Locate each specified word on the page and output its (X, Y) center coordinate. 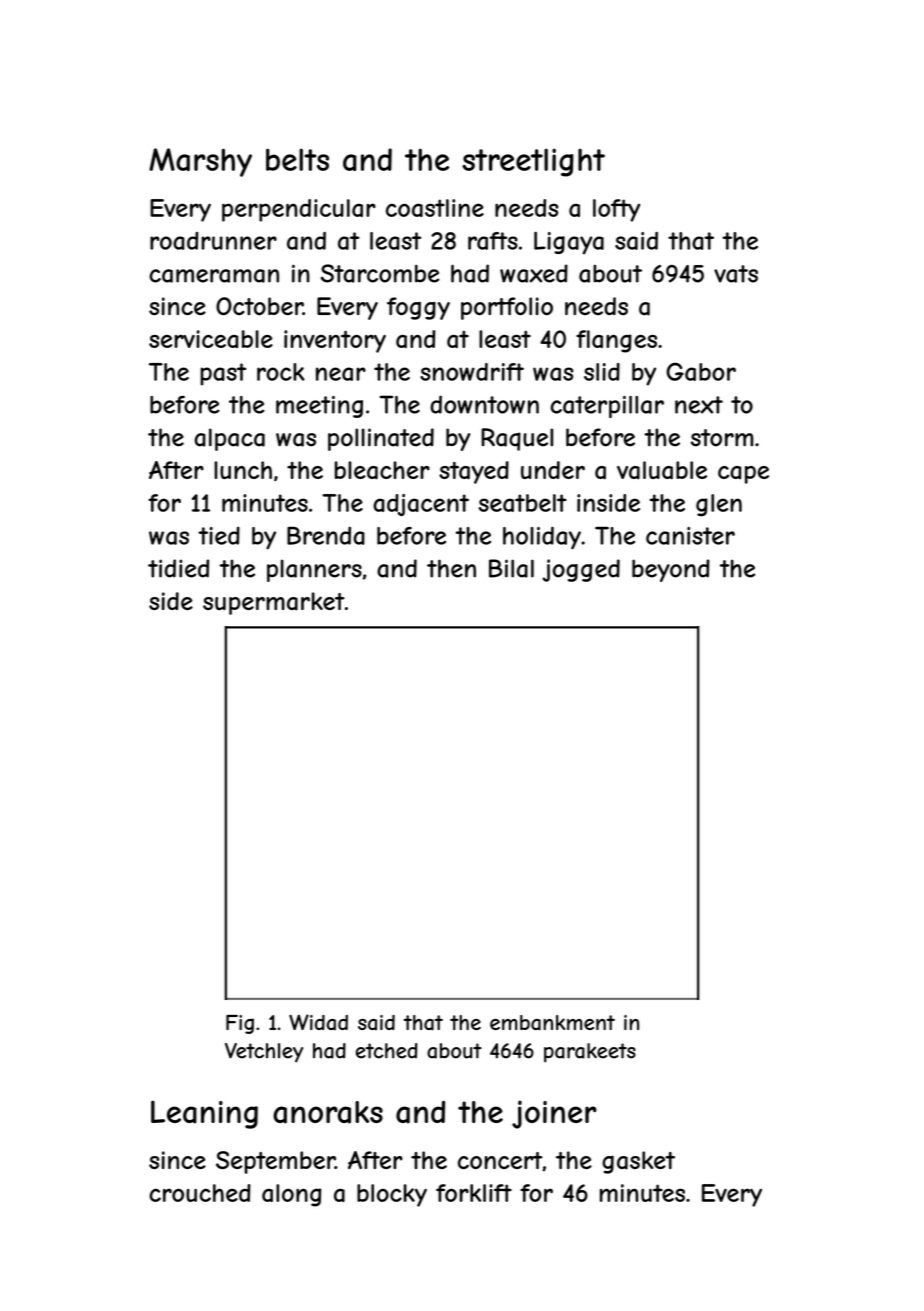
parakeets (590, 1053)
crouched (200, 1193)
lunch (243, 470)
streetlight (533, 162)
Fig (240, 1024)
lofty (616, 210)
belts (297, 159)
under (553, 470)
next (699, 405)
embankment (552, 1023)
